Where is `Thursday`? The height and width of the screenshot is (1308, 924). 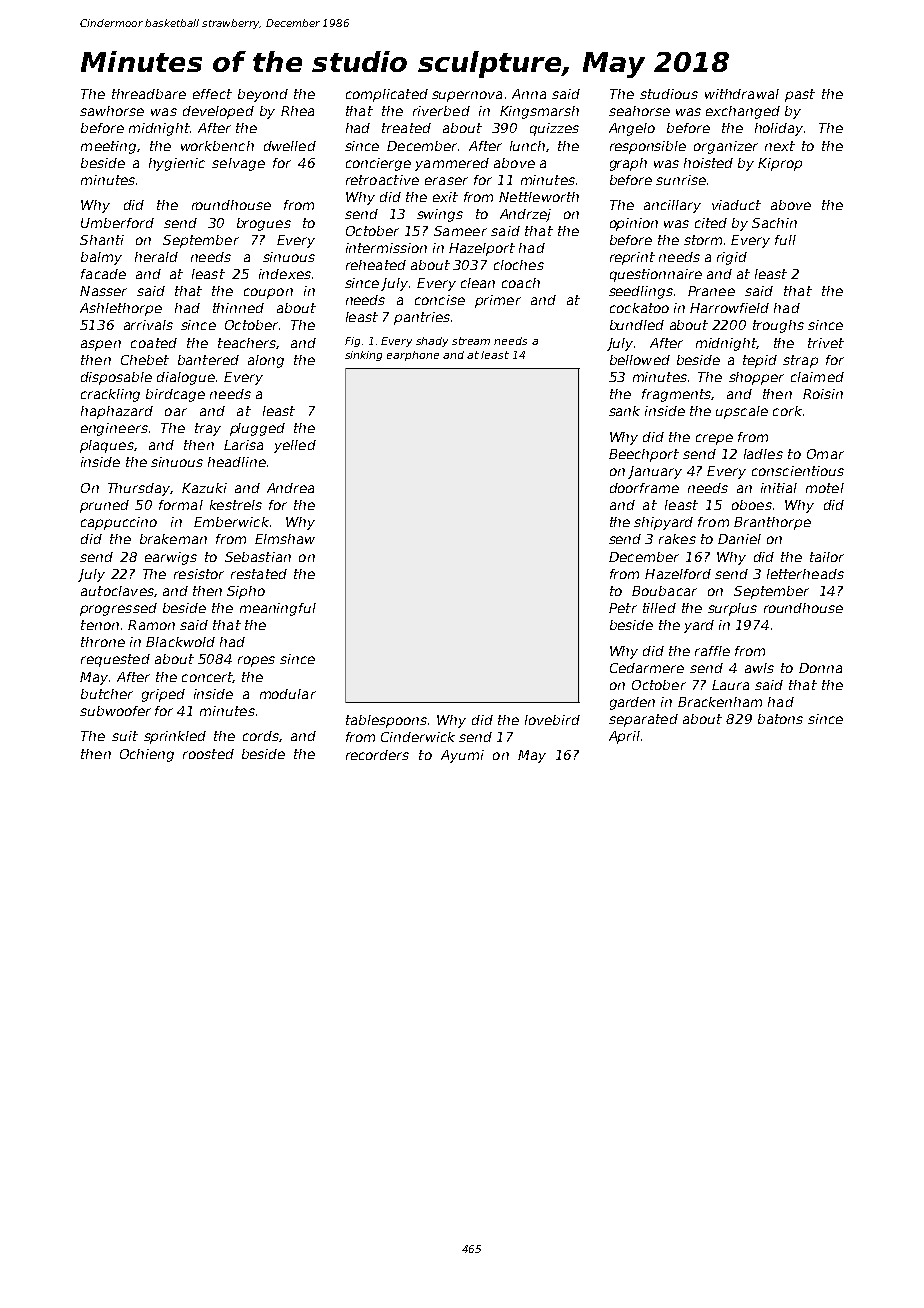 Thursday is located at coordinates (139, 489).
